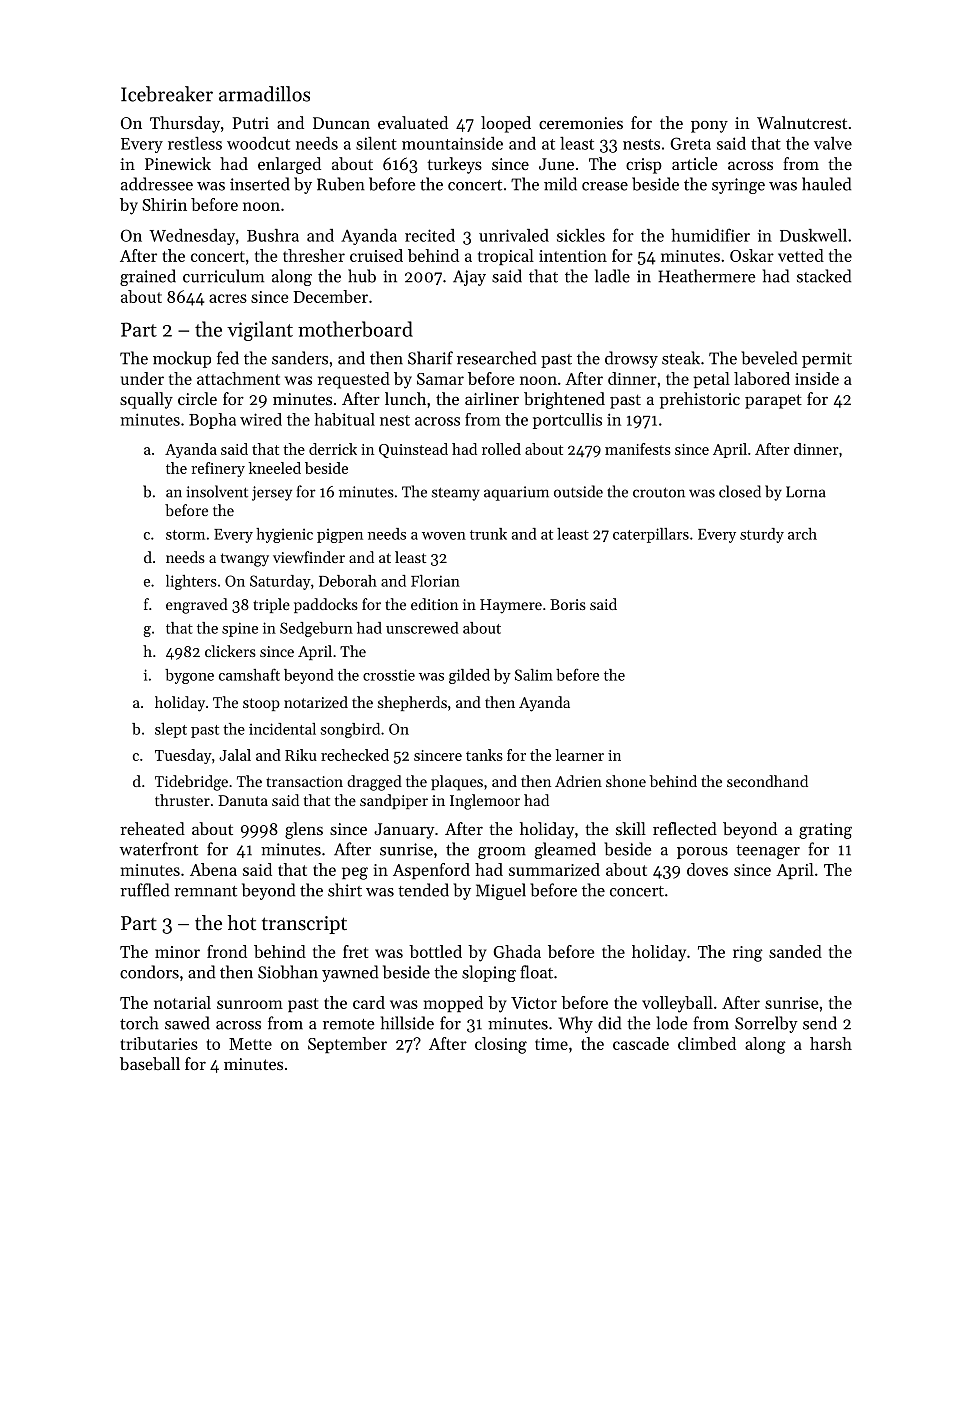 The image size is (972, 1407). I want to click on Icebreaker, so click(167, 94).
